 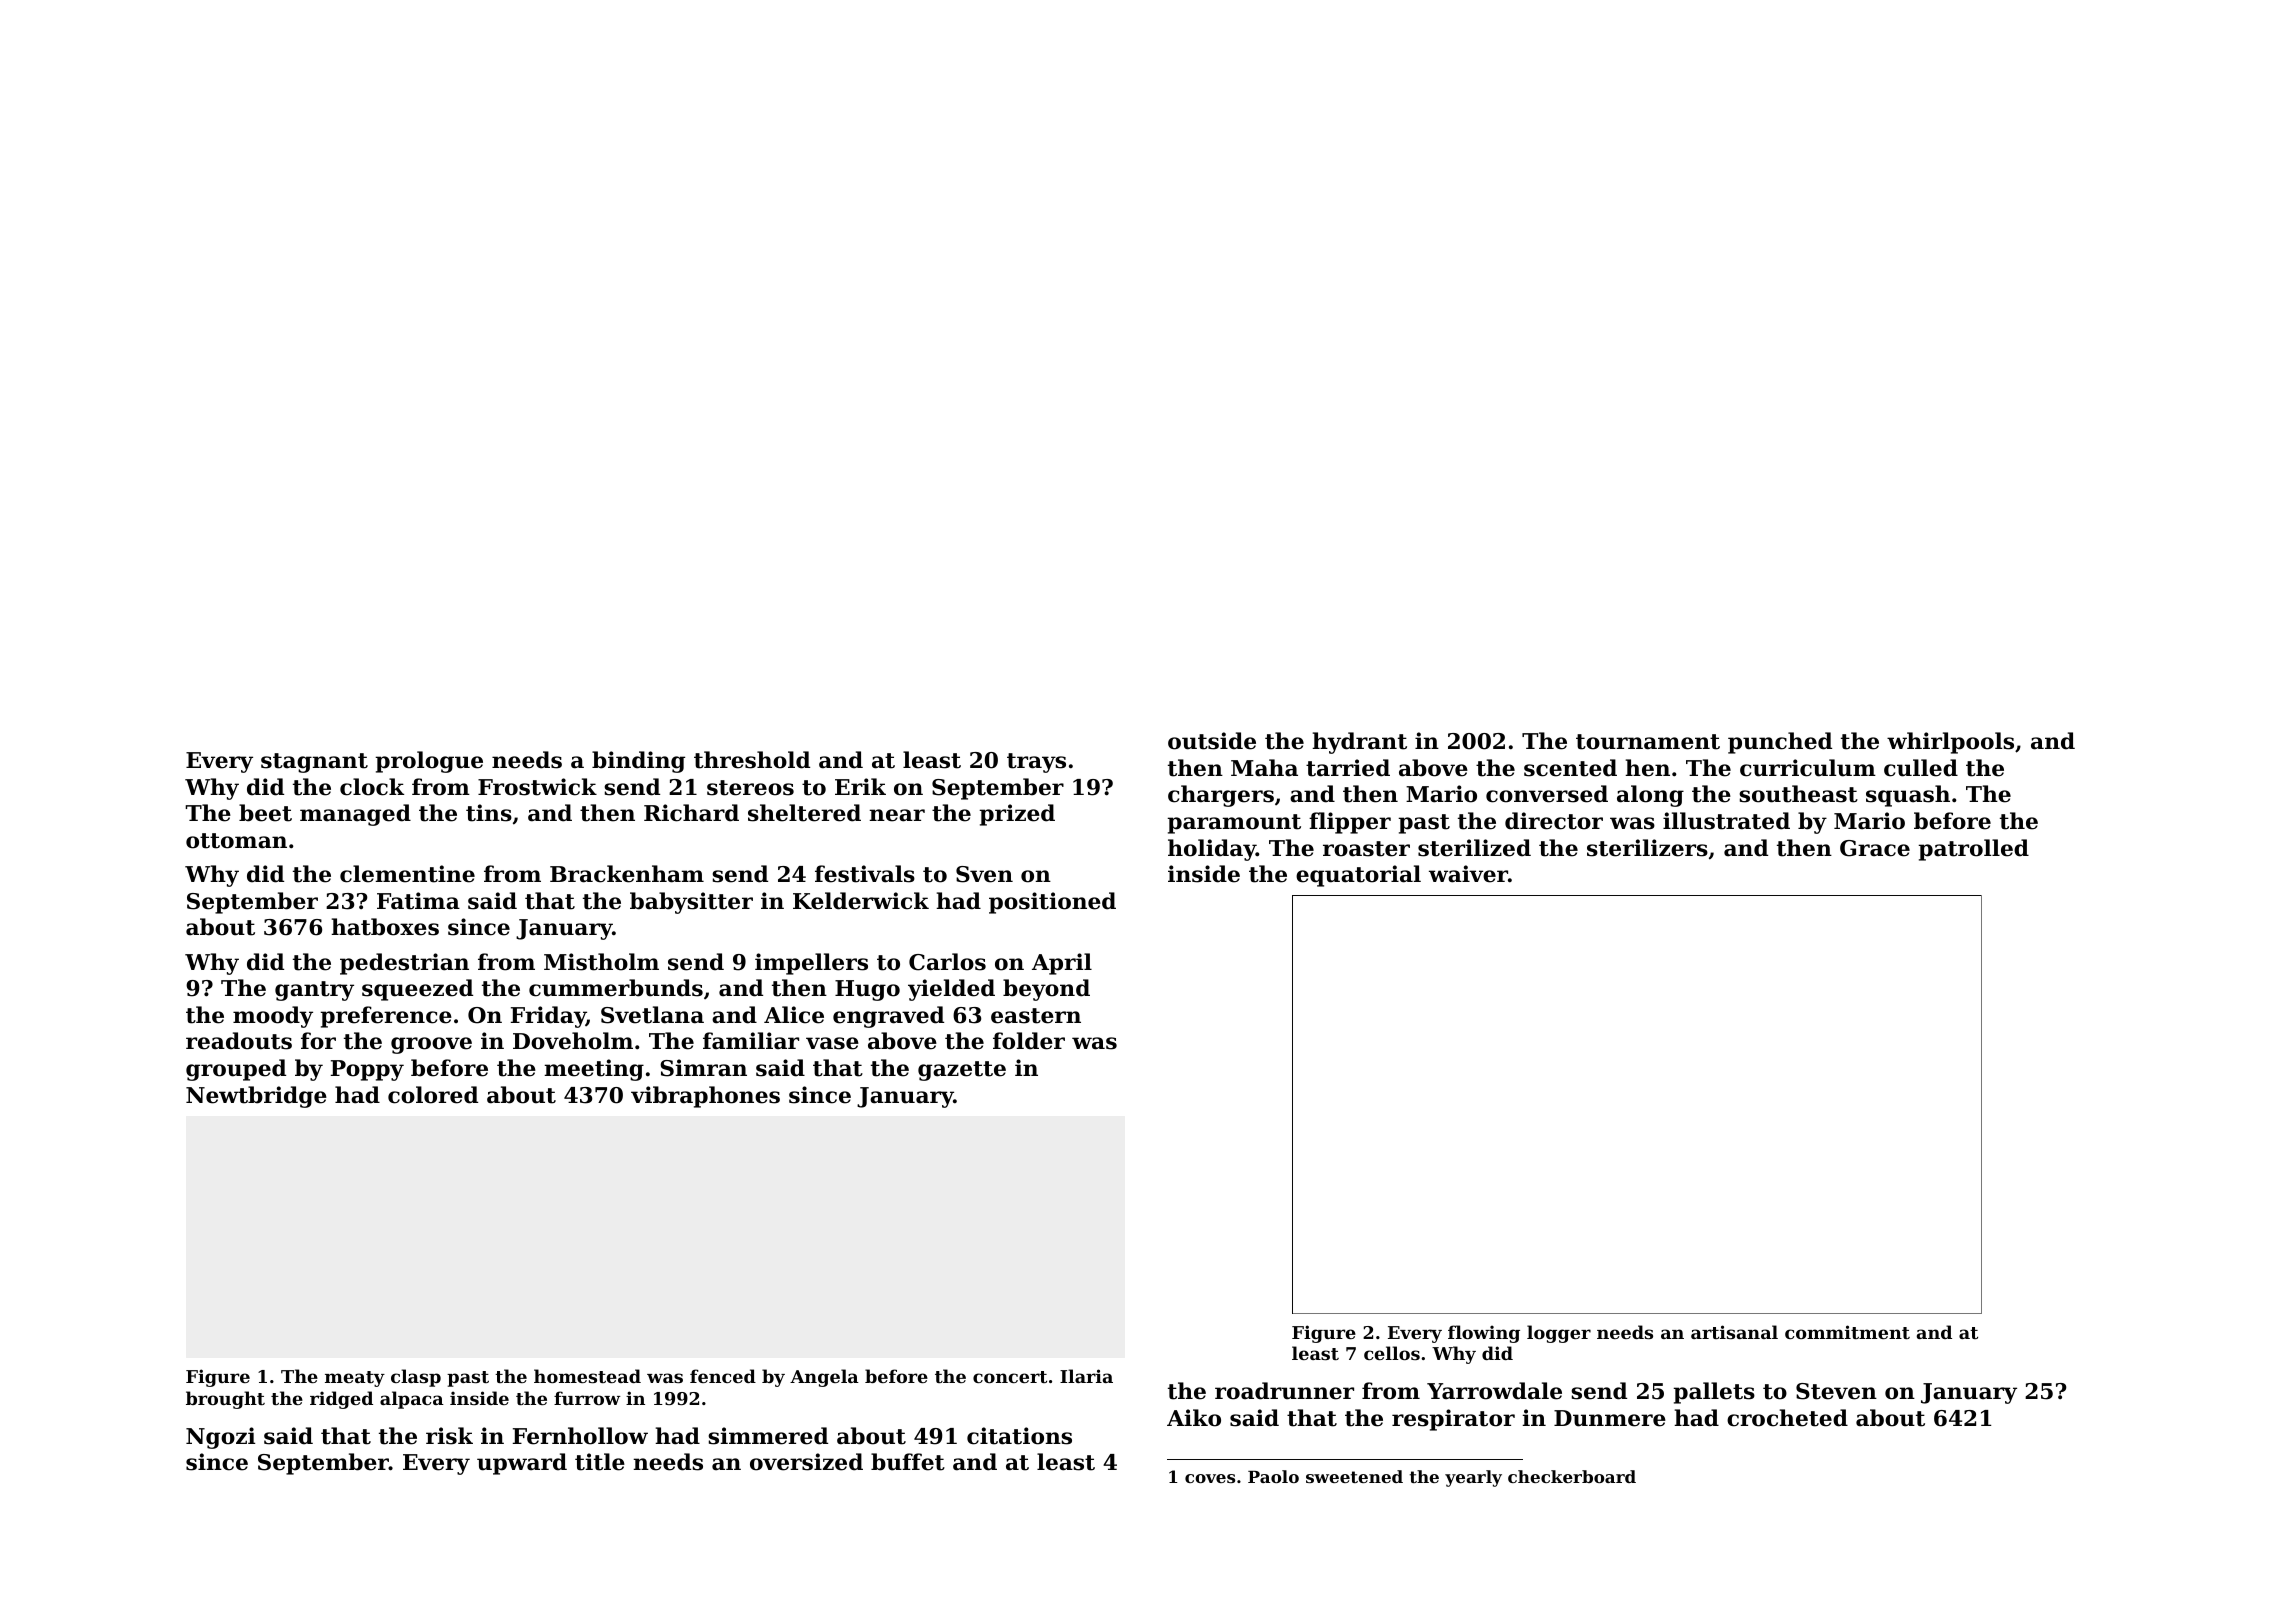 What do you see at coordinates (962, 1071) in the screenshot?
I see `gazette` at bounding box center [962, 1071].
